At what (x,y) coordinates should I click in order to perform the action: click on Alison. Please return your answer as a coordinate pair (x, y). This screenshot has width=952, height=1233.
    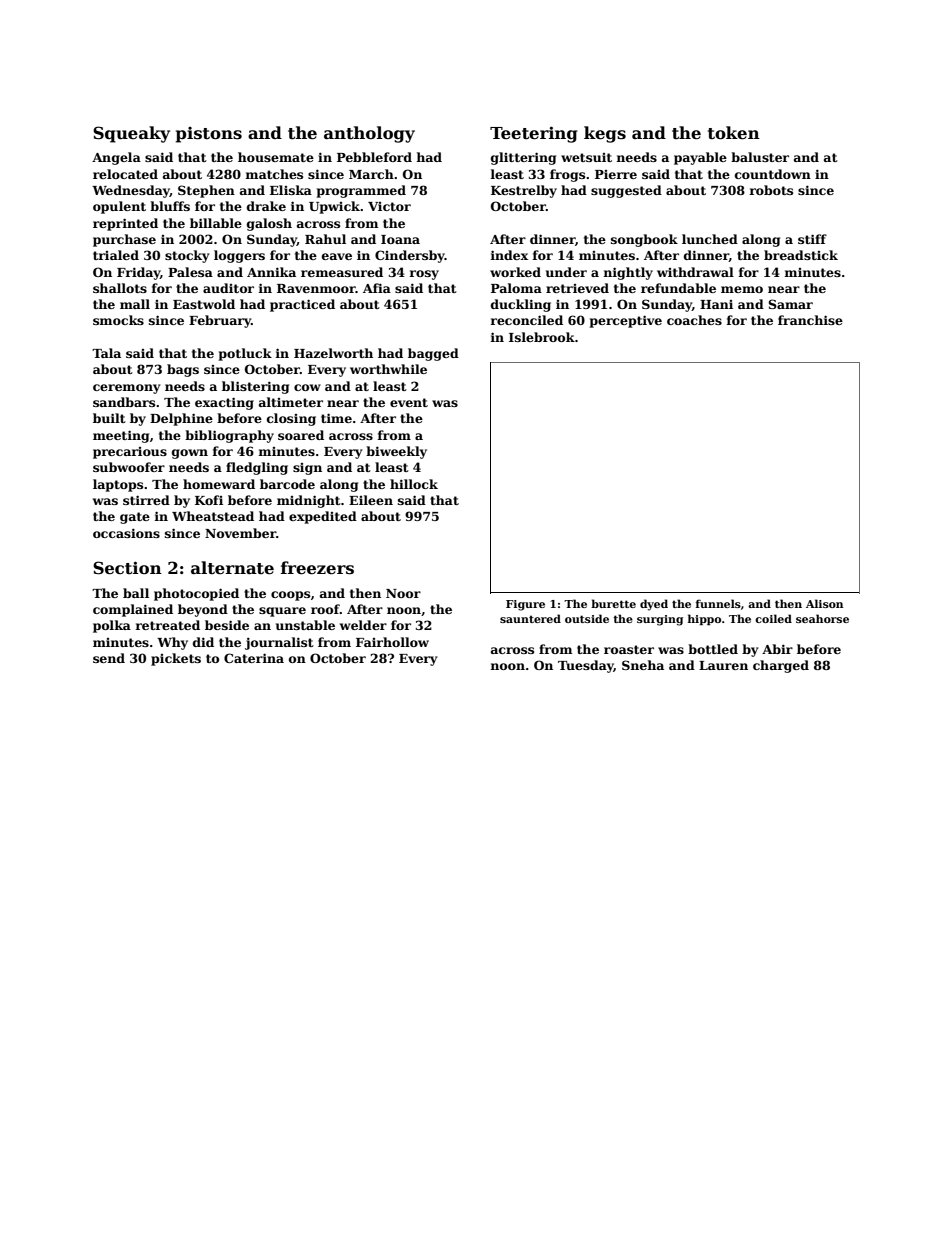
    Looking at the image, I should click on (824, 603).
